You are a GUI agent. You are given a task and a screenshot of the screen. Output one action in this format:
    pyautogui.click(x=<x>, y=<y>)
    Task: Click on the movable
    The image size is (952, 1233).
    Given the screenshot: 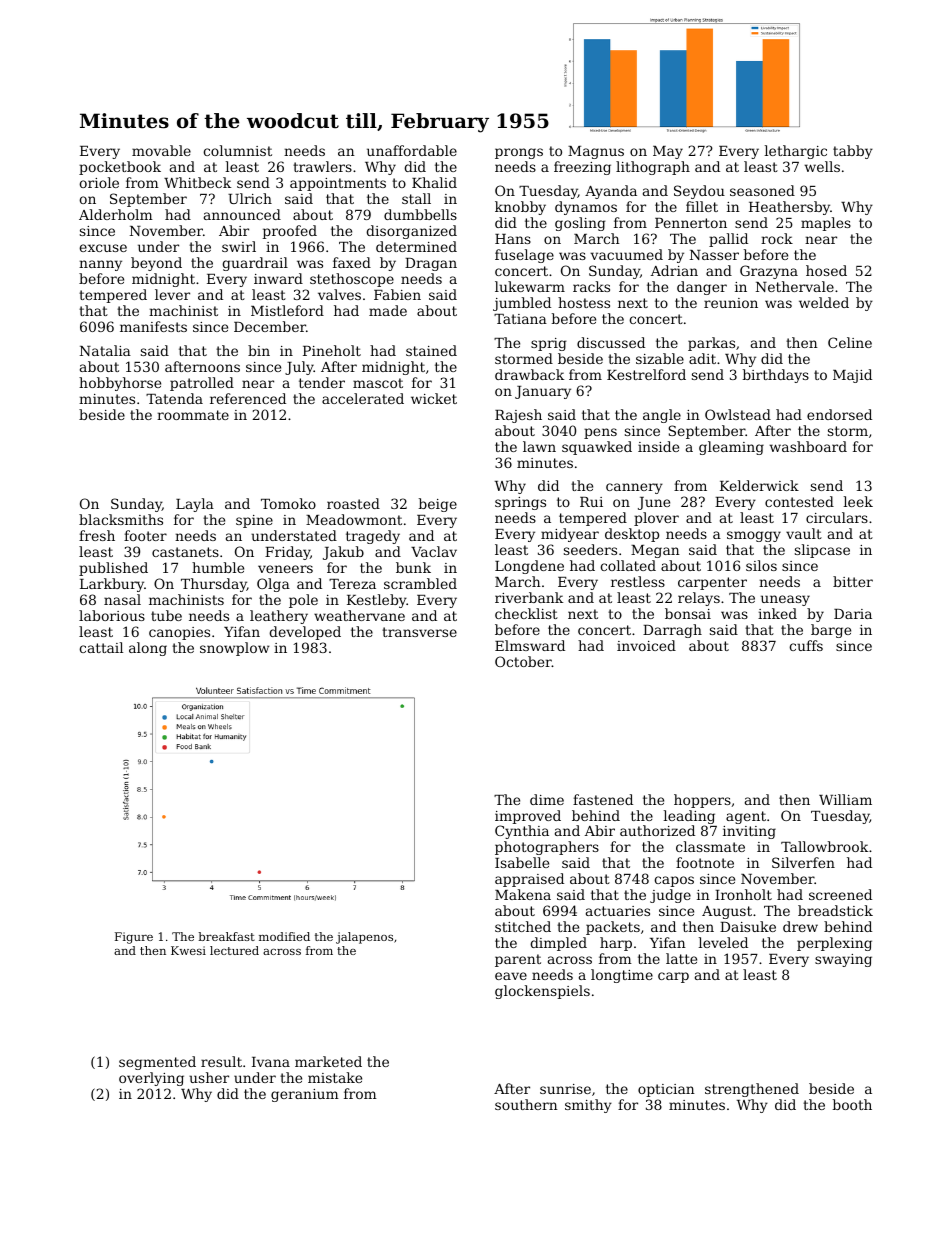 What is the action you would take?
    pyautogui.click(x=161, y=150)
